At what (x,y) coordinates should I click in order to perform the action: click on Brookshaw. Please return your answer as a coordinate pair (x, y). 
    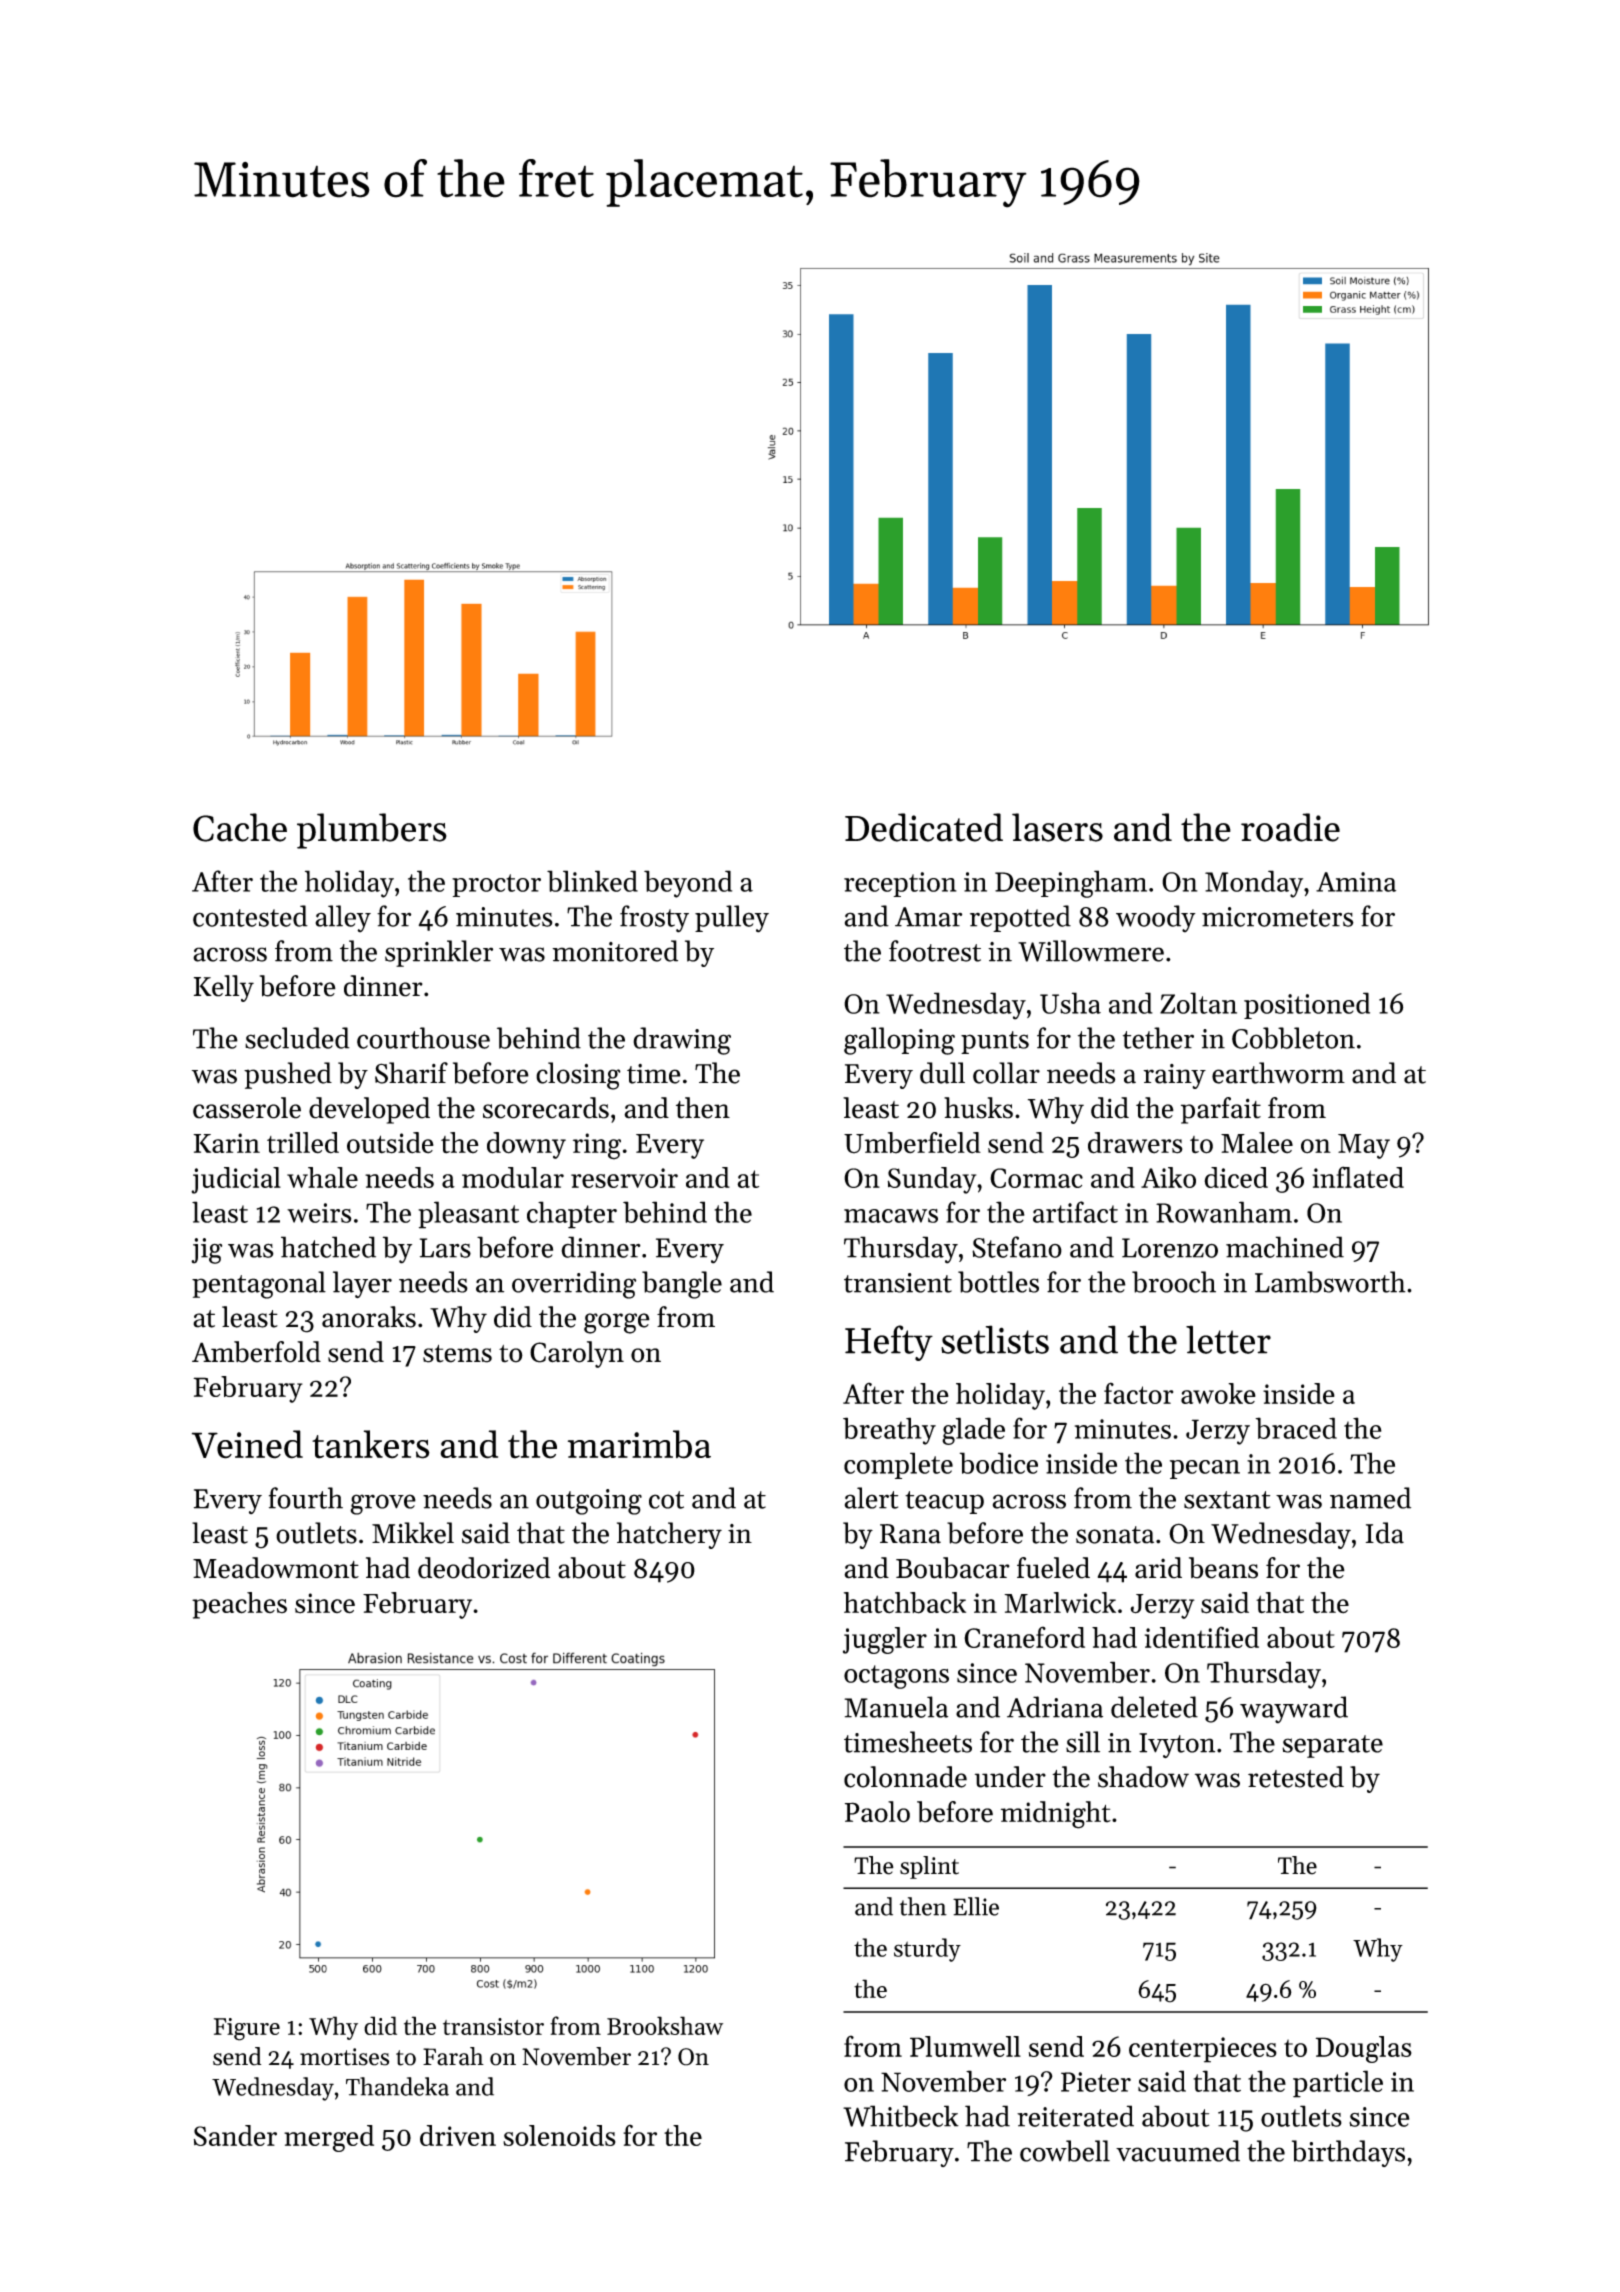
    Looking at the image, I should click on (665, 2025).
